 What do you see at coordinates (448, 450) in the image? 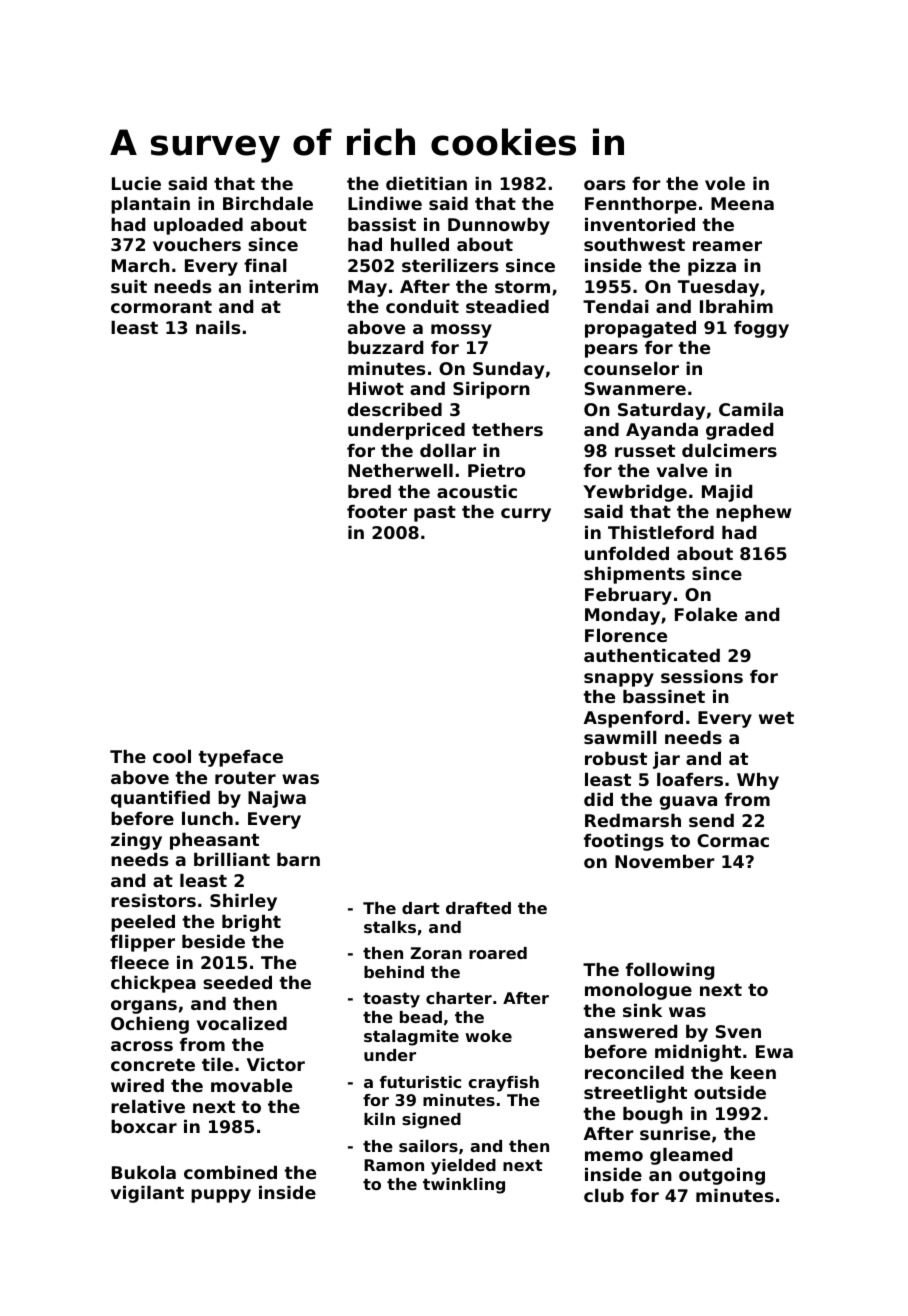
I see `dollar` at bounding box center [448, 450].
